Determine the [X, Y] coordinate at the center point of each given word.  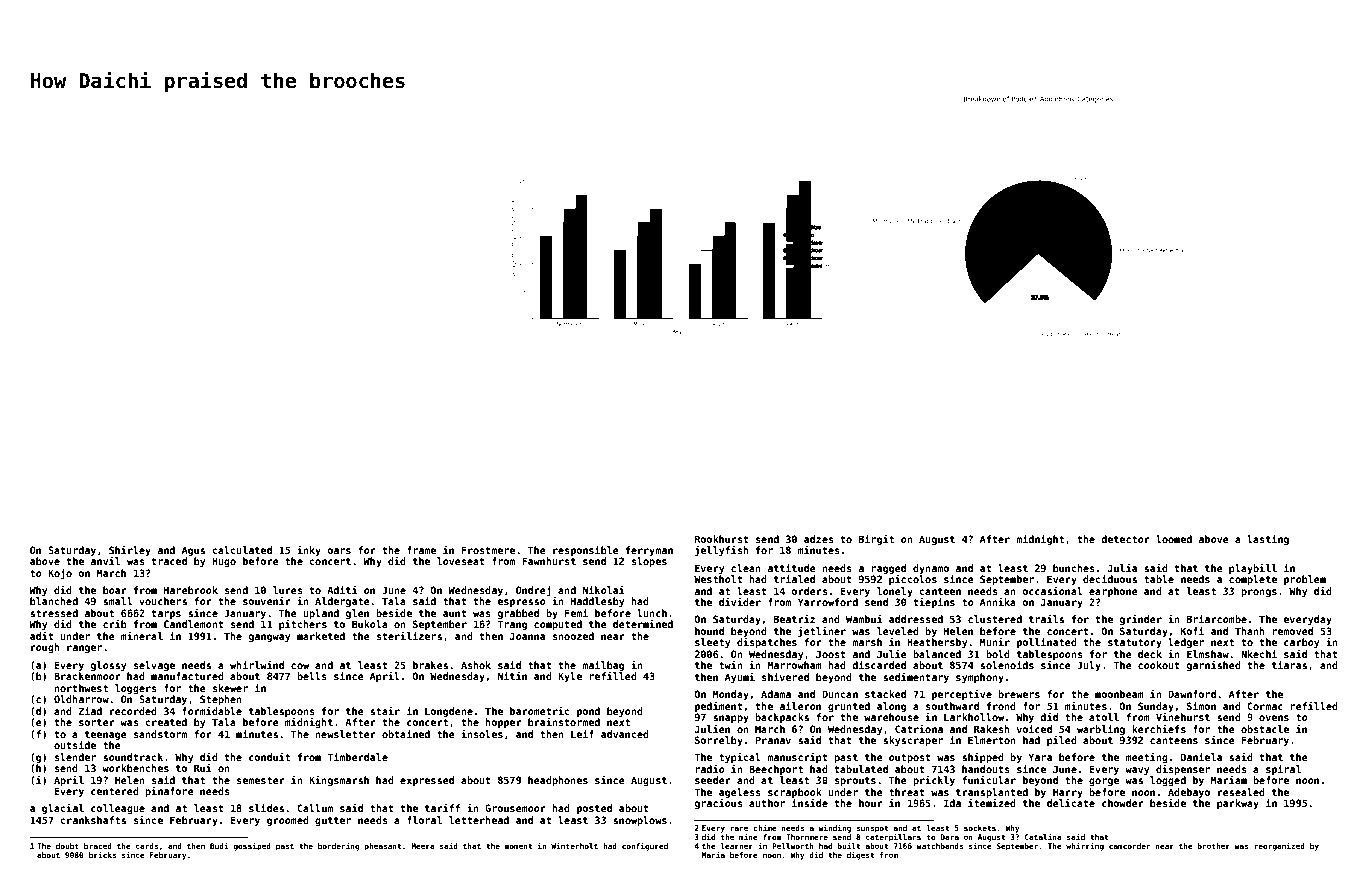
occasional [1053, 591]
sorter [97, 722]
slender [75, 757]
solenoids [1007, 665]
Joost [831, 654]
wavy [1137, 771]
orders [810, 591]
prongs [1259, 593]
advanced [625, 734]
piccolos [913, 580]
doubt [67, 846]
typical [740, 758]
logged [1168, 781]
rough [45, 648]
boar [115, 590]
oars [339, 551]
